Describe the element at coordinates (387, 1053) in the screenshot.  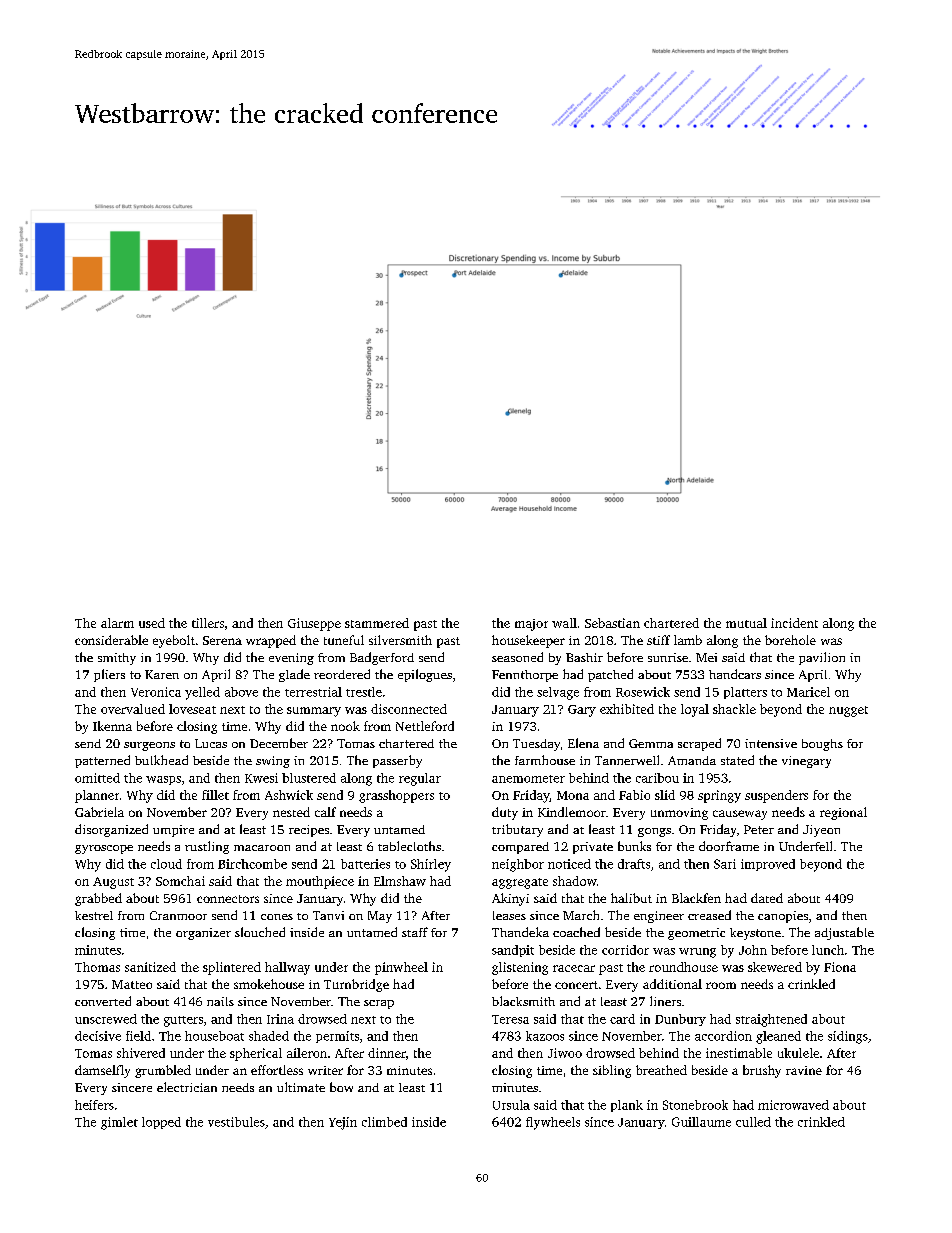
I see `dinner` at that location.
